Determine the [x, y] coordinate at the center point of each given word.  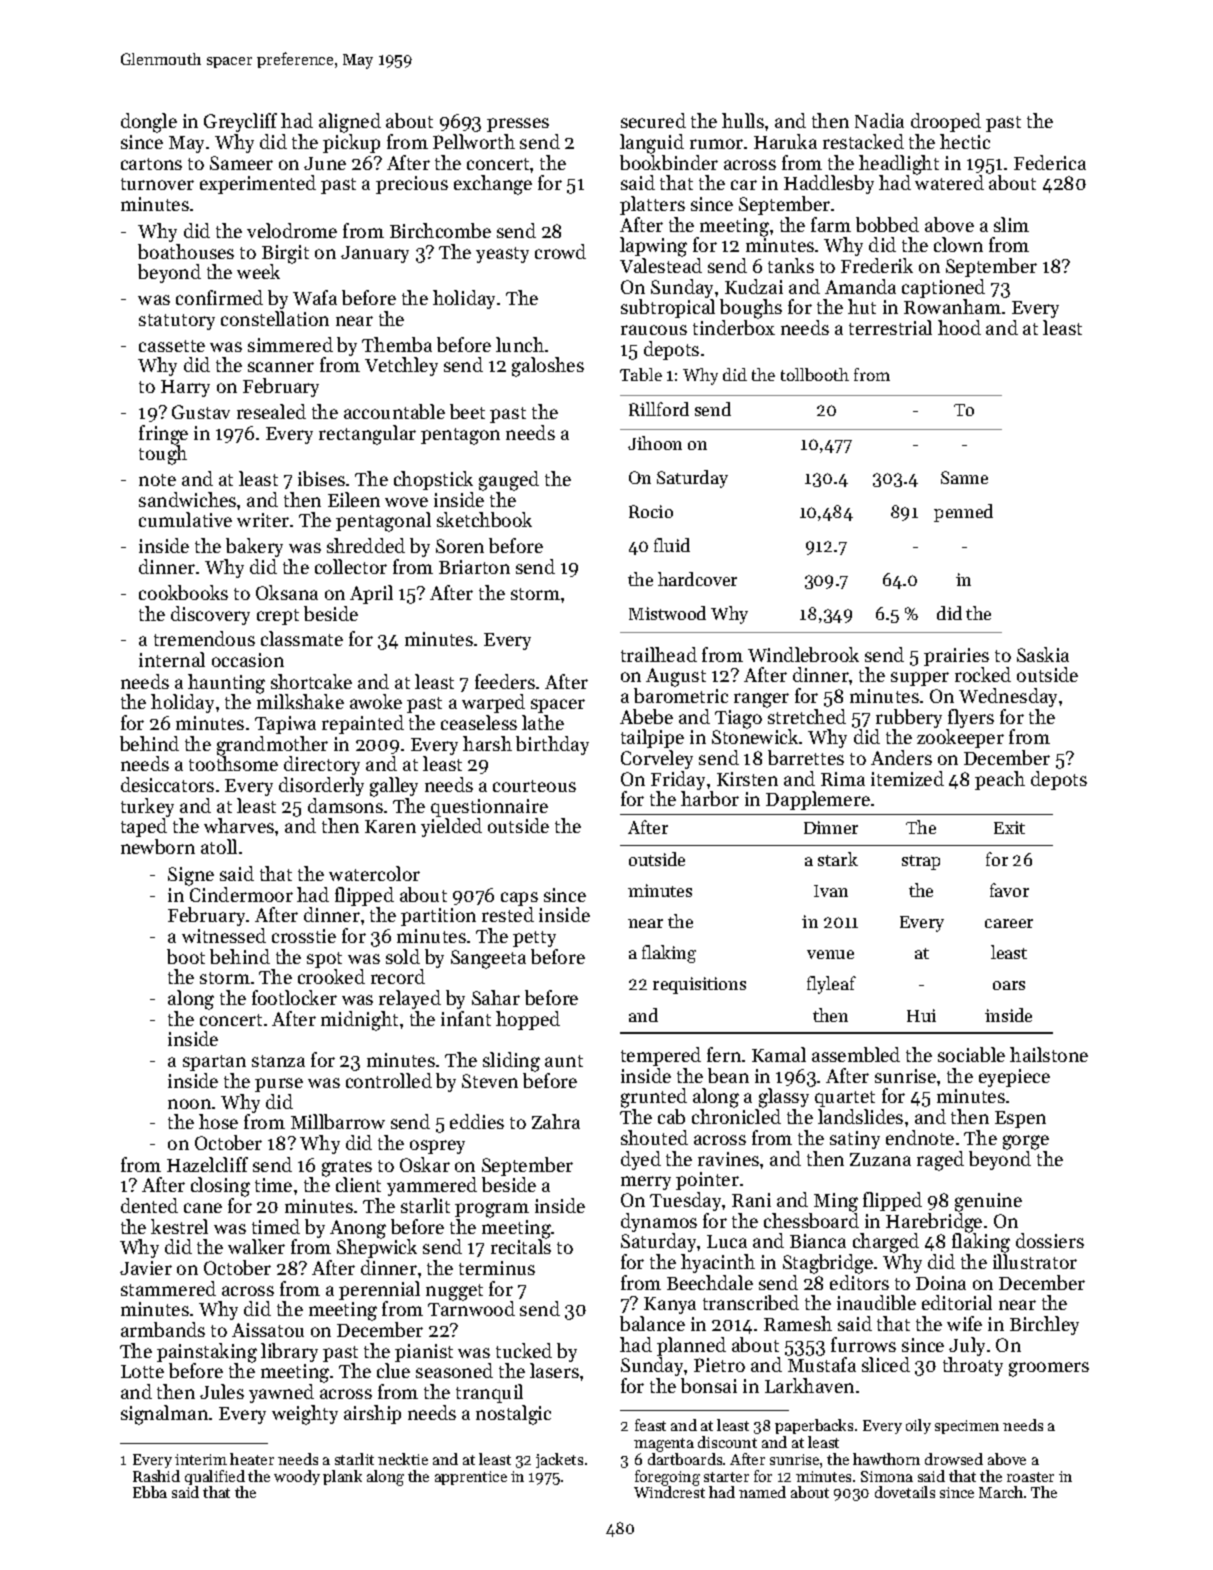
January [375, 254]
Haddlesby [829, 184]
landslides [860, 1116]
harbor [710, 798]
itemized [907, 778]
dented [149, 1205]
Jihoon [655, 443]
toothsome [233, 763]
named [762, 1492]
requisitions [699, 985]
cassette [172, 346]
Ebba [150, 1492]
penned [963, 513]
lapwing [653, 247]
